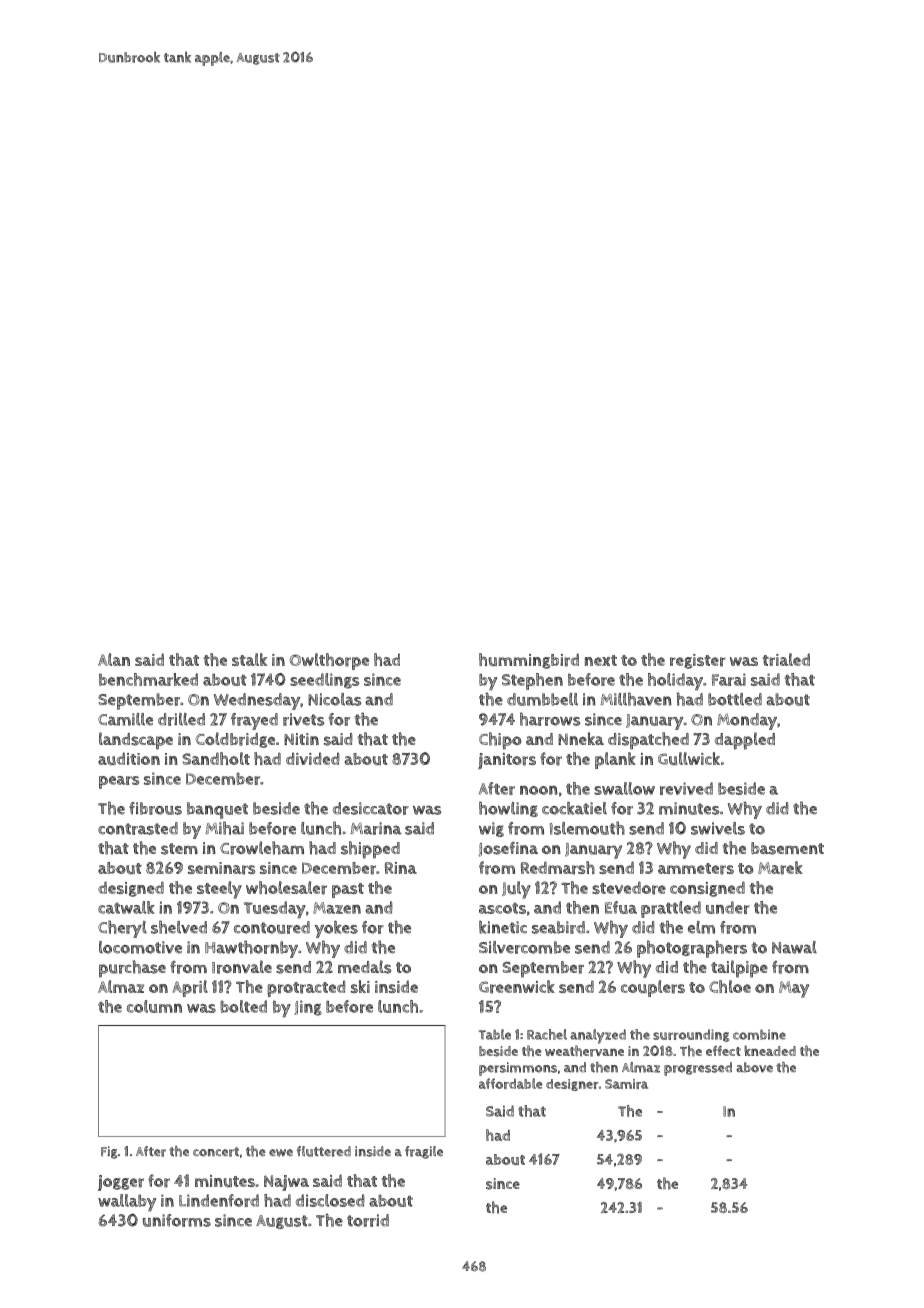 This screenshot has height=1308, width=924. I want to click on Table, so click(495, 1034).
